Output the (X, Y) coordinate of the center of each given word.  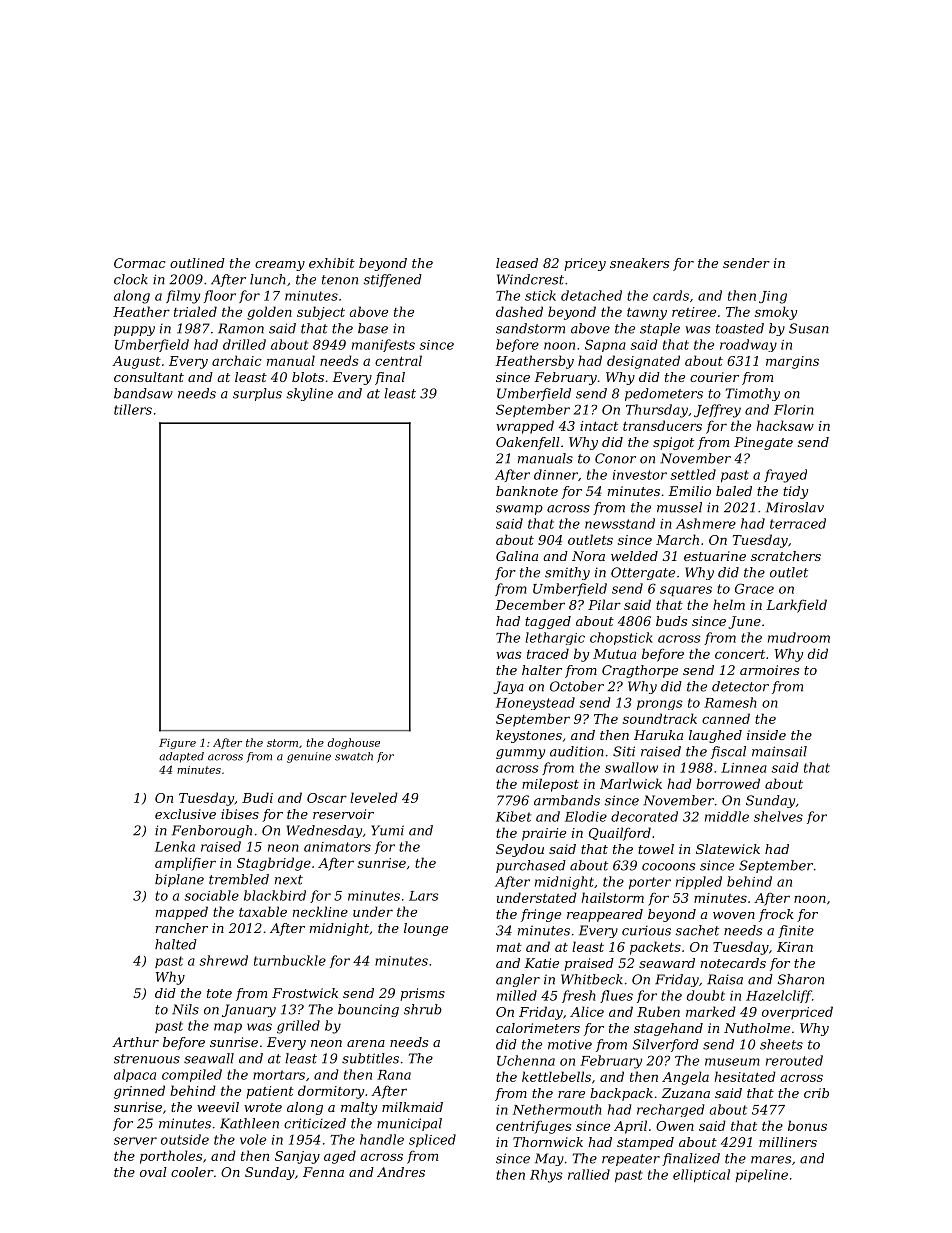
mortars (279, 1075)
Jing (773, 297)
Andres (401, 1172)
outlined (197, 263)
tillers (133, 409)
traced (548, 653)
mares (771, 1160)
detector (740, 686)
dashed (519, 311)
